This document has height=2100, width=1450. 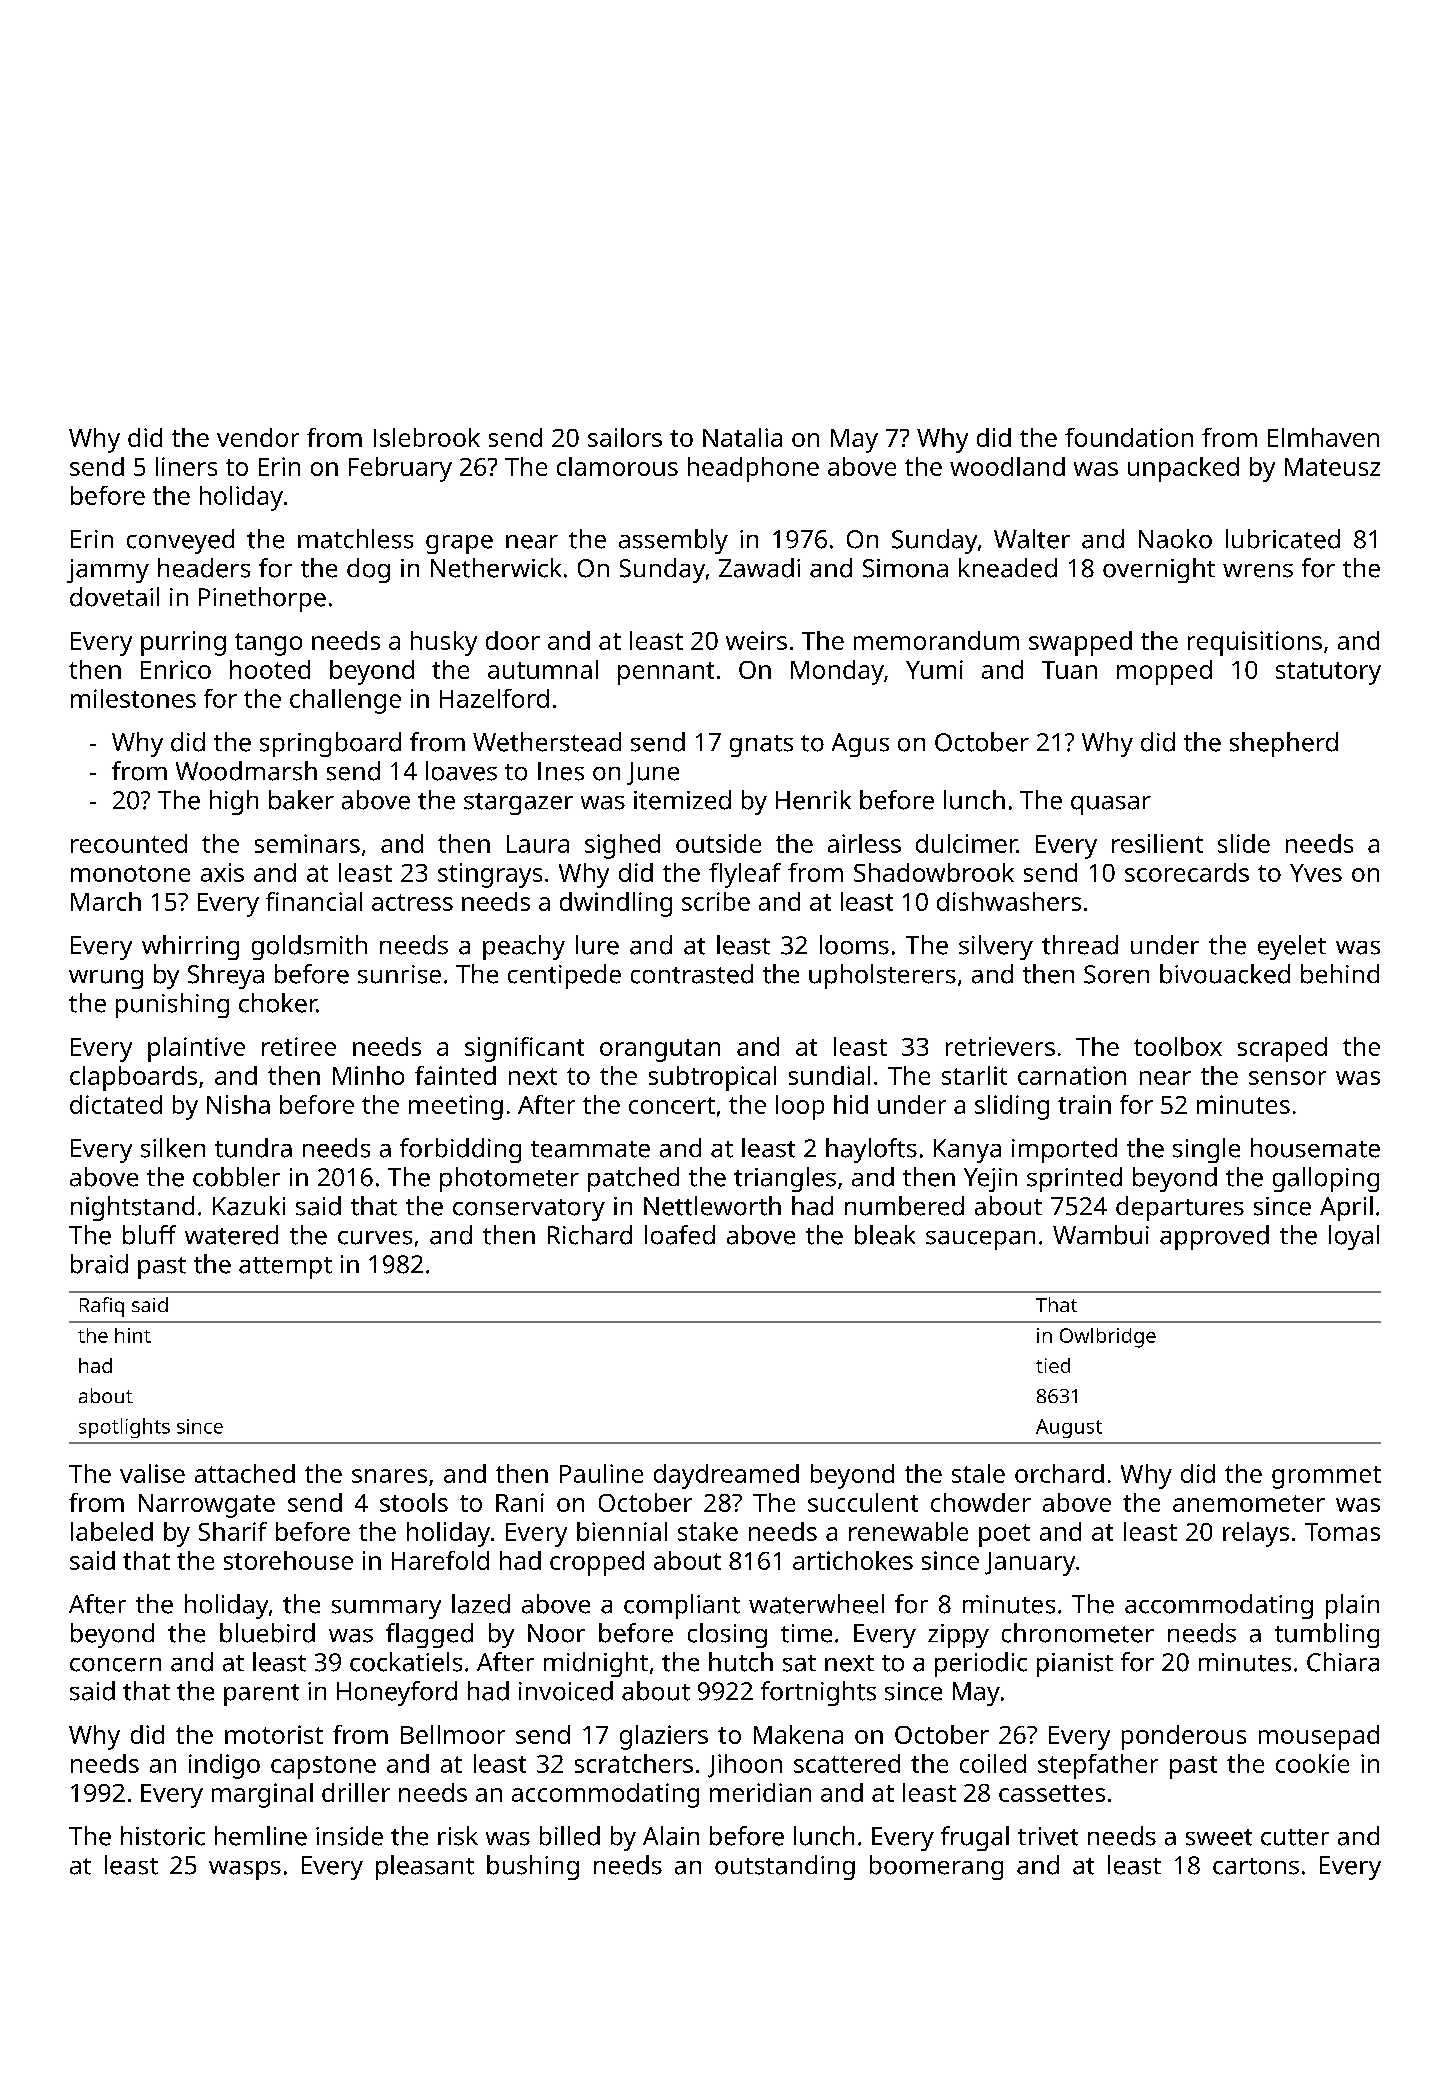 What do you see at coordinates (133, 698) in the document?
I see `milestones` at bounding box center [133, 698].
